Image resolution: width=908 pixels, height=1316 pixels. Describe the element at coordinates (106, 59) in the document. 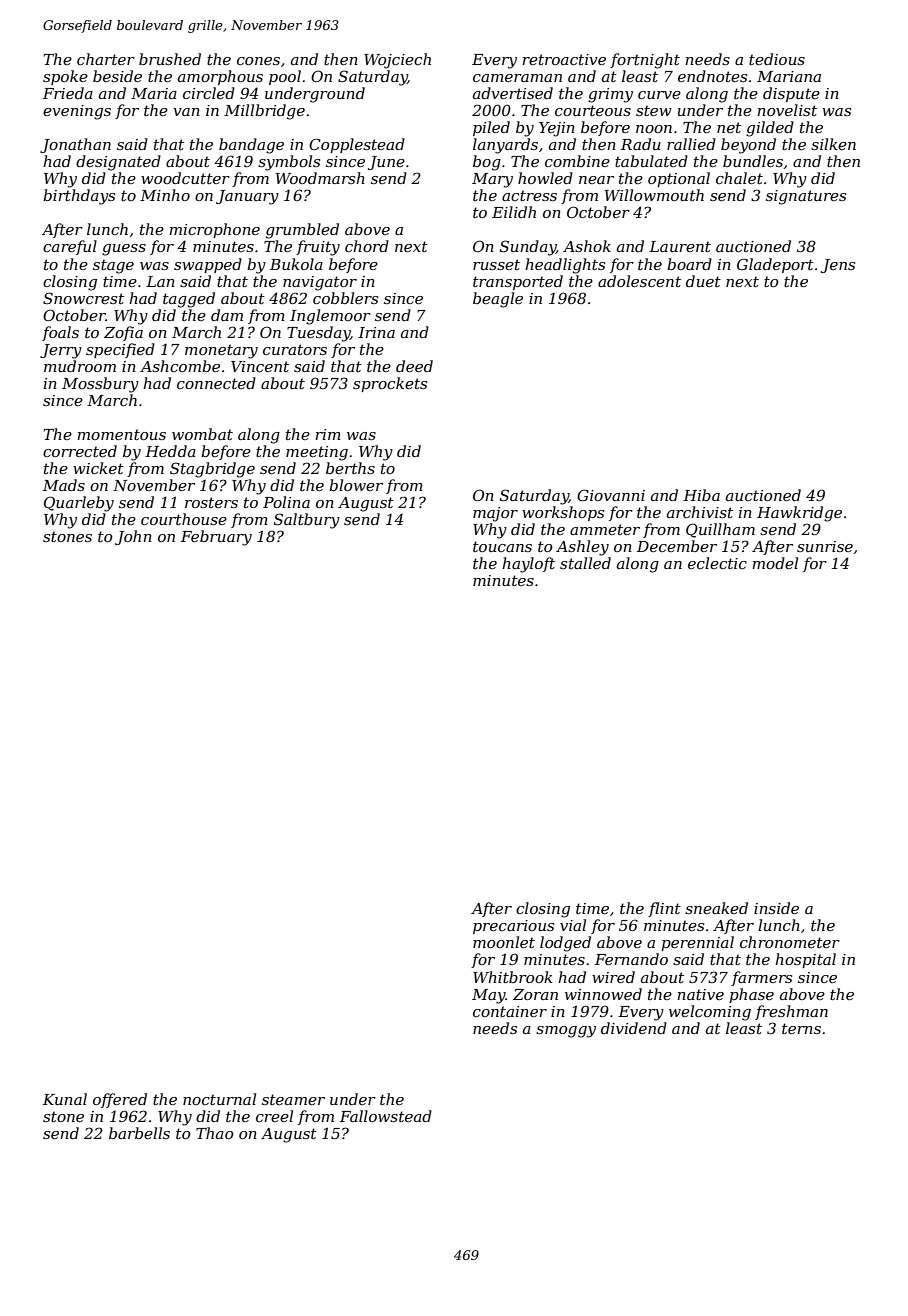

I see `charter` at that location.
